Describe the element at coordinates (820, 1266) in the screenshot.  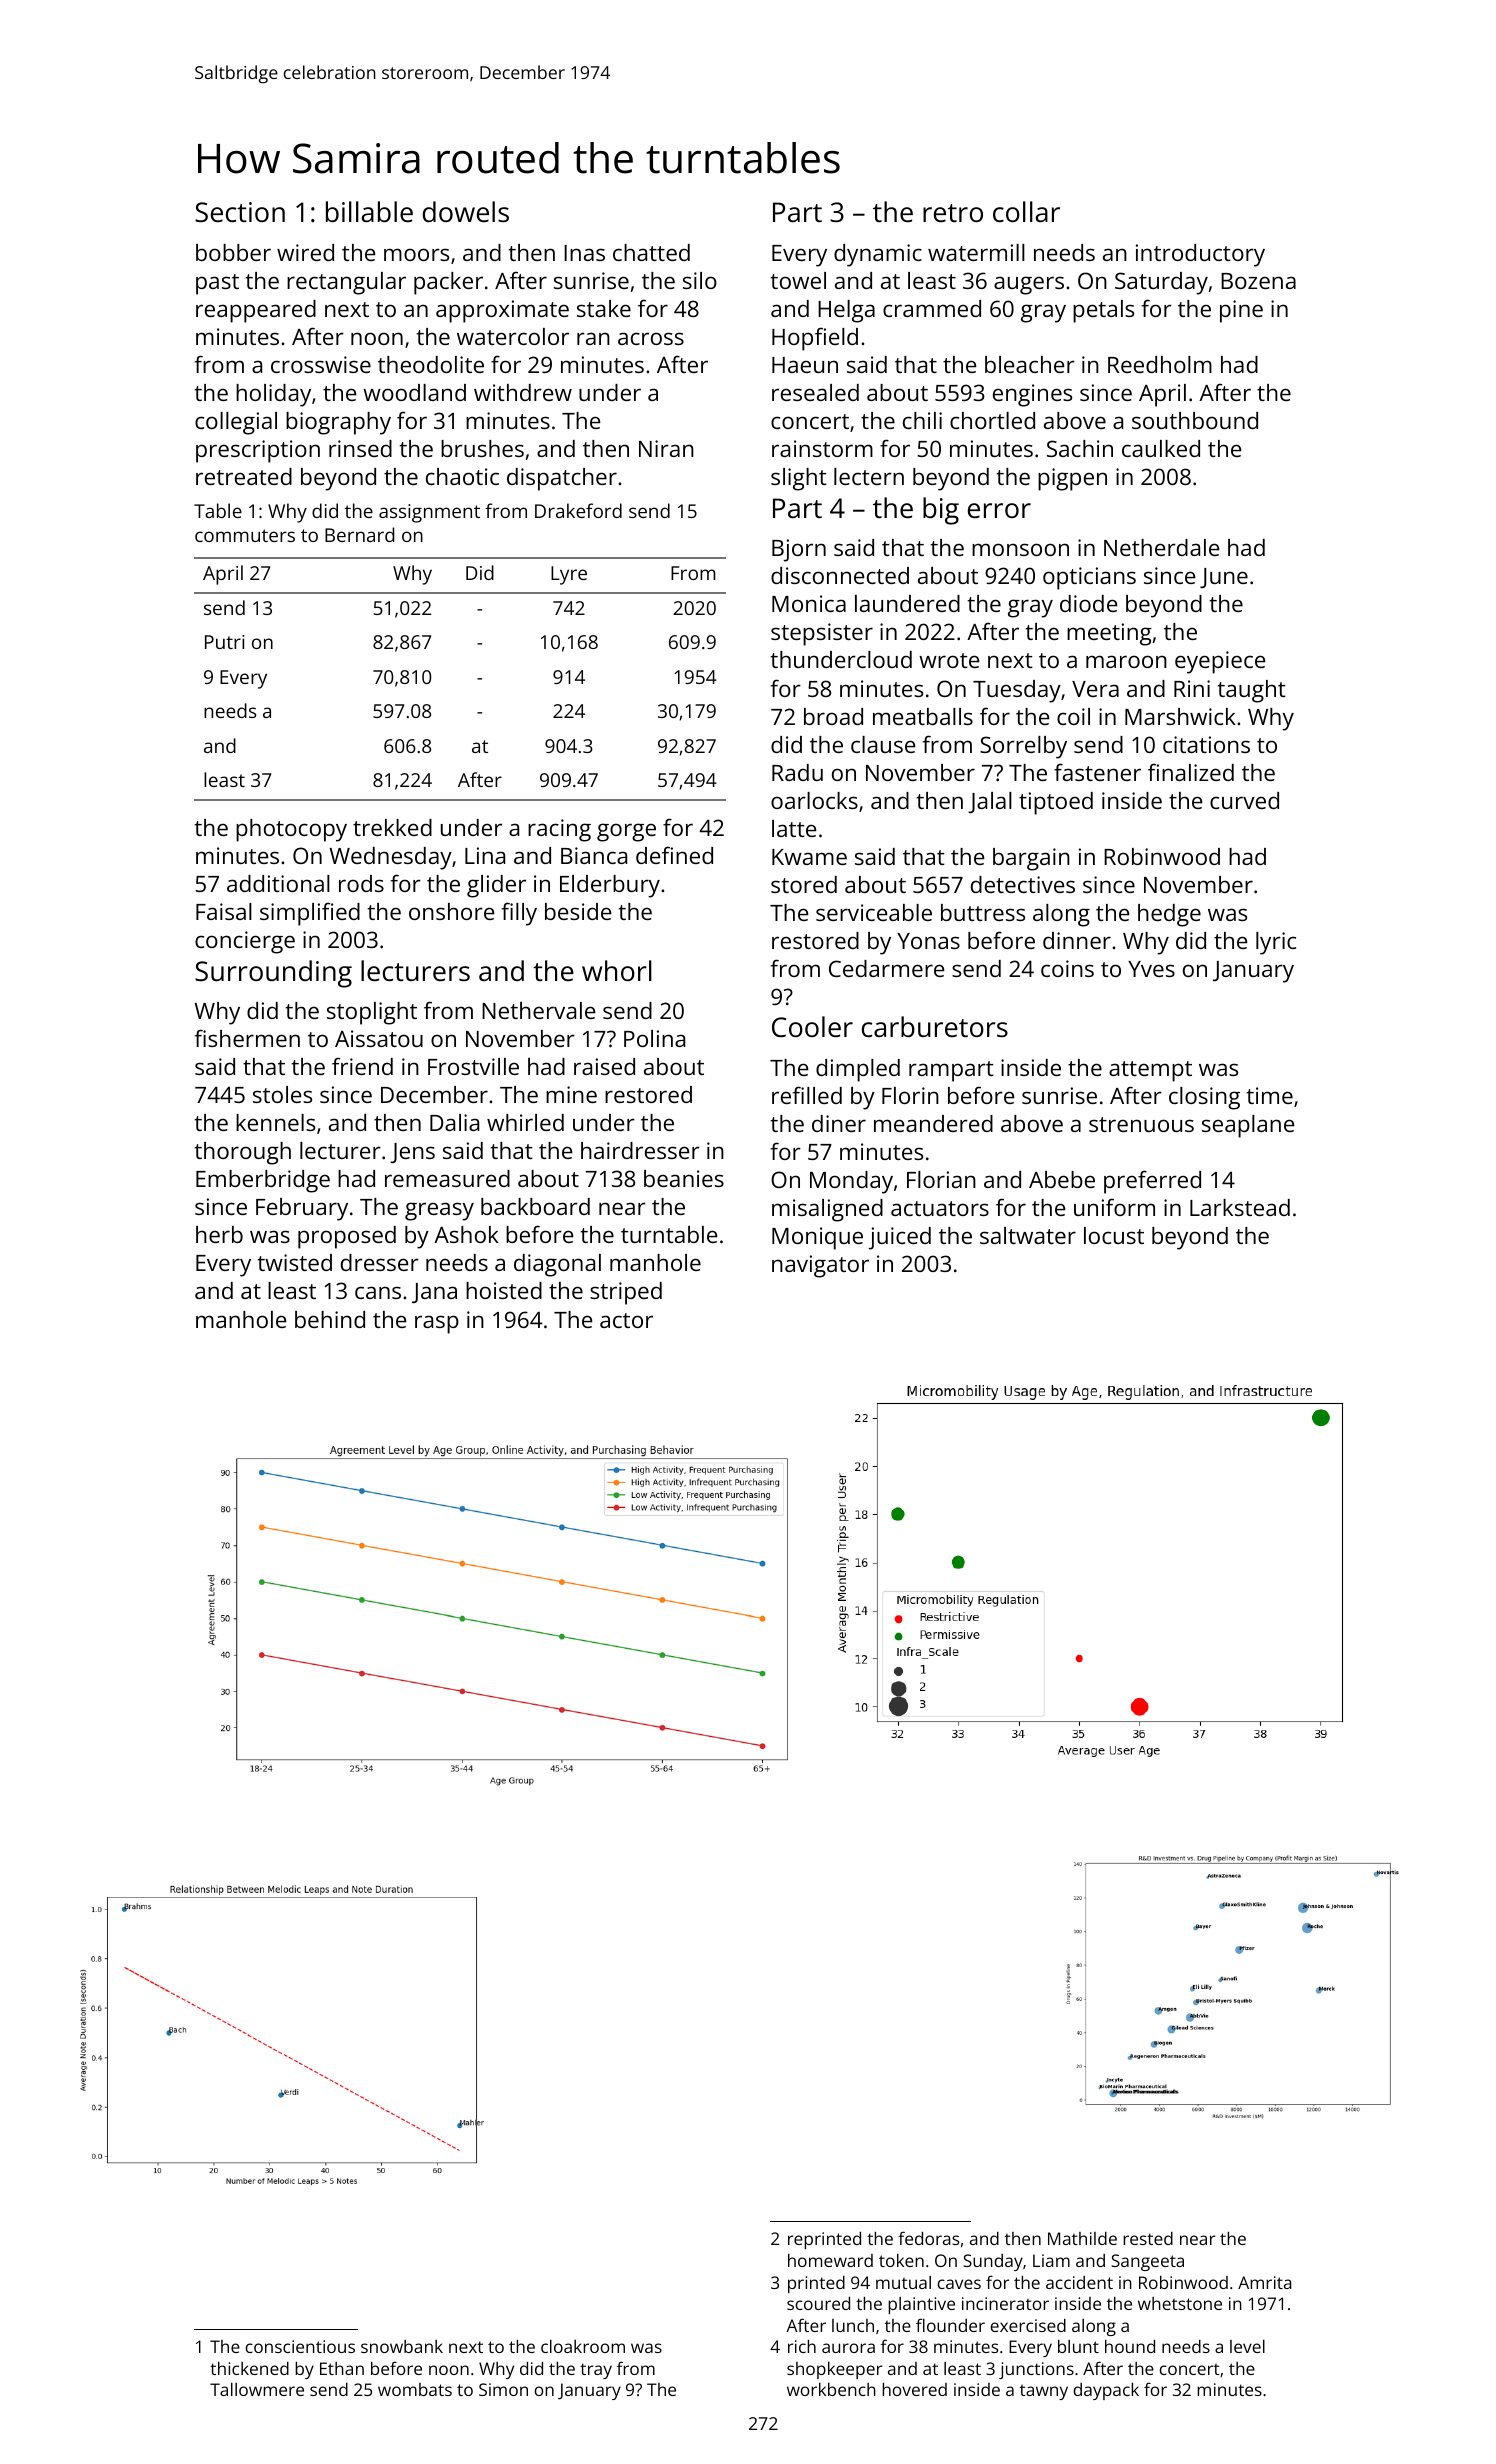
I see `navigator` at that location.
